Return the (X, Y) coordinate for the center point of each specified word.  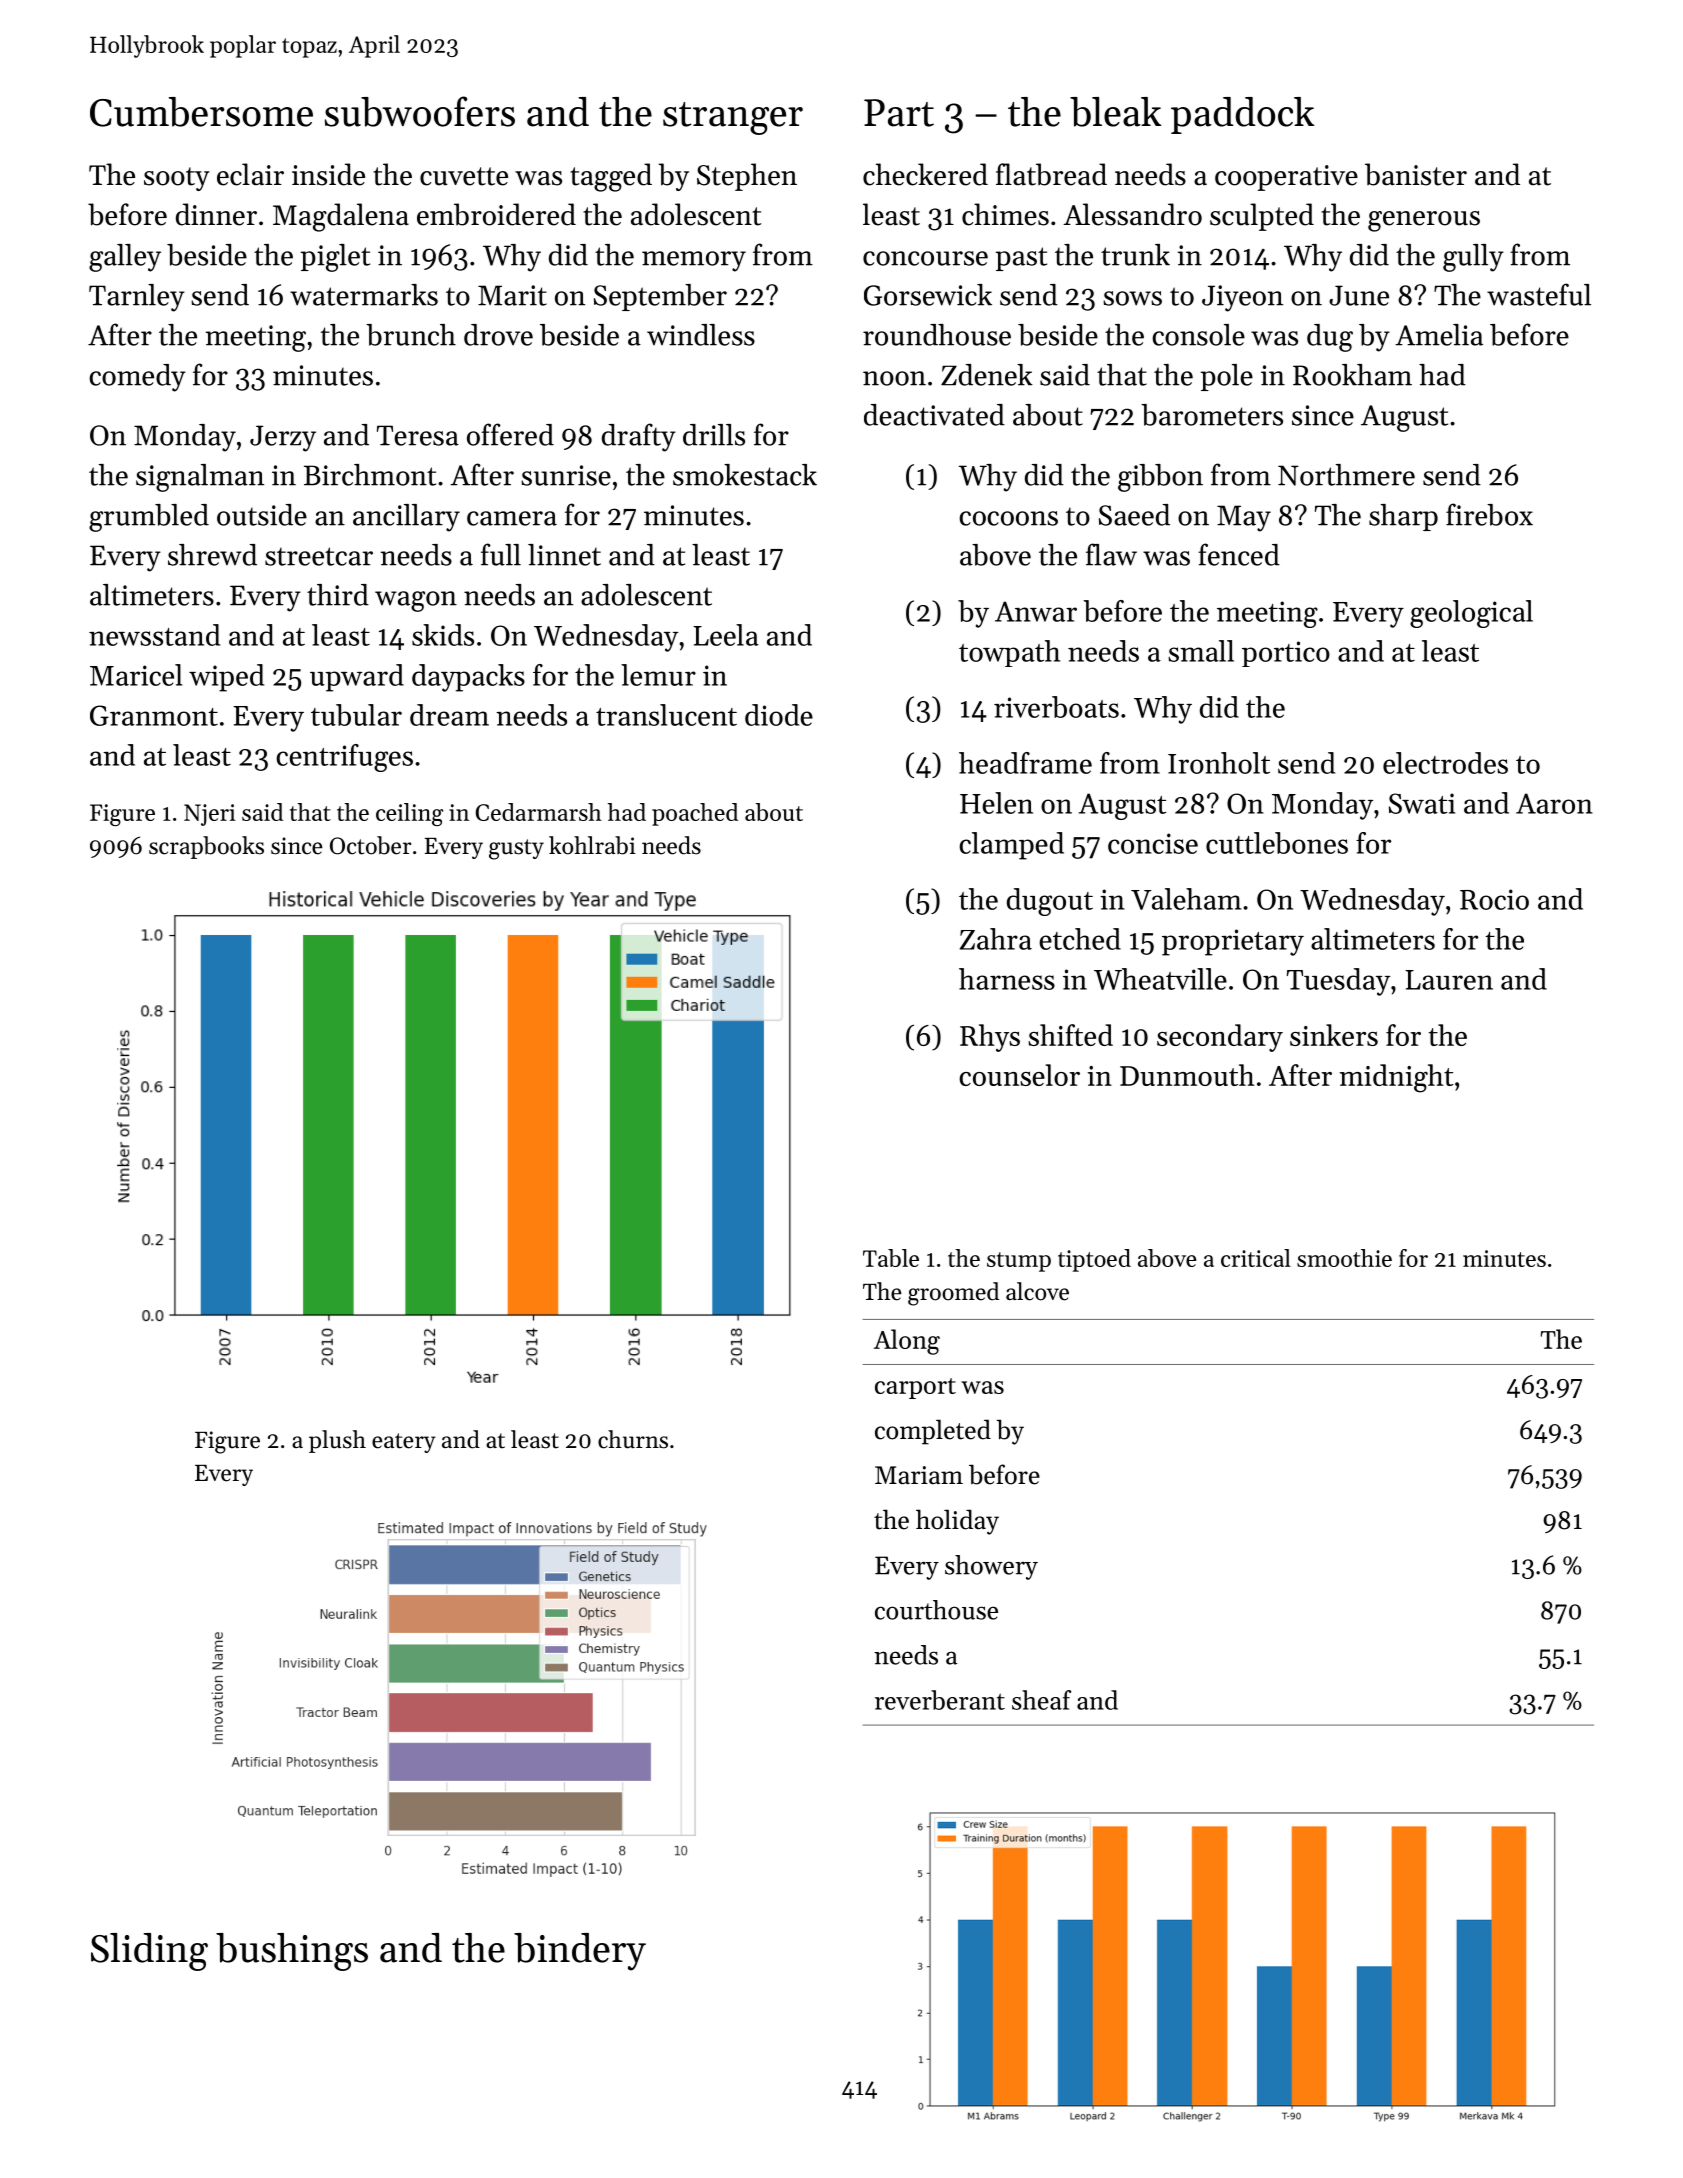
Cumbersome (201, 112)
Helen (996, 803)
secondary (1220, 1038)
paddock (1242, 115)
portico (1286, 654)
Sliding (149, 1952)
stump (1019, 1262)
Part (899, 113)
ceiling (409, 814)
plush (337, 1441)
